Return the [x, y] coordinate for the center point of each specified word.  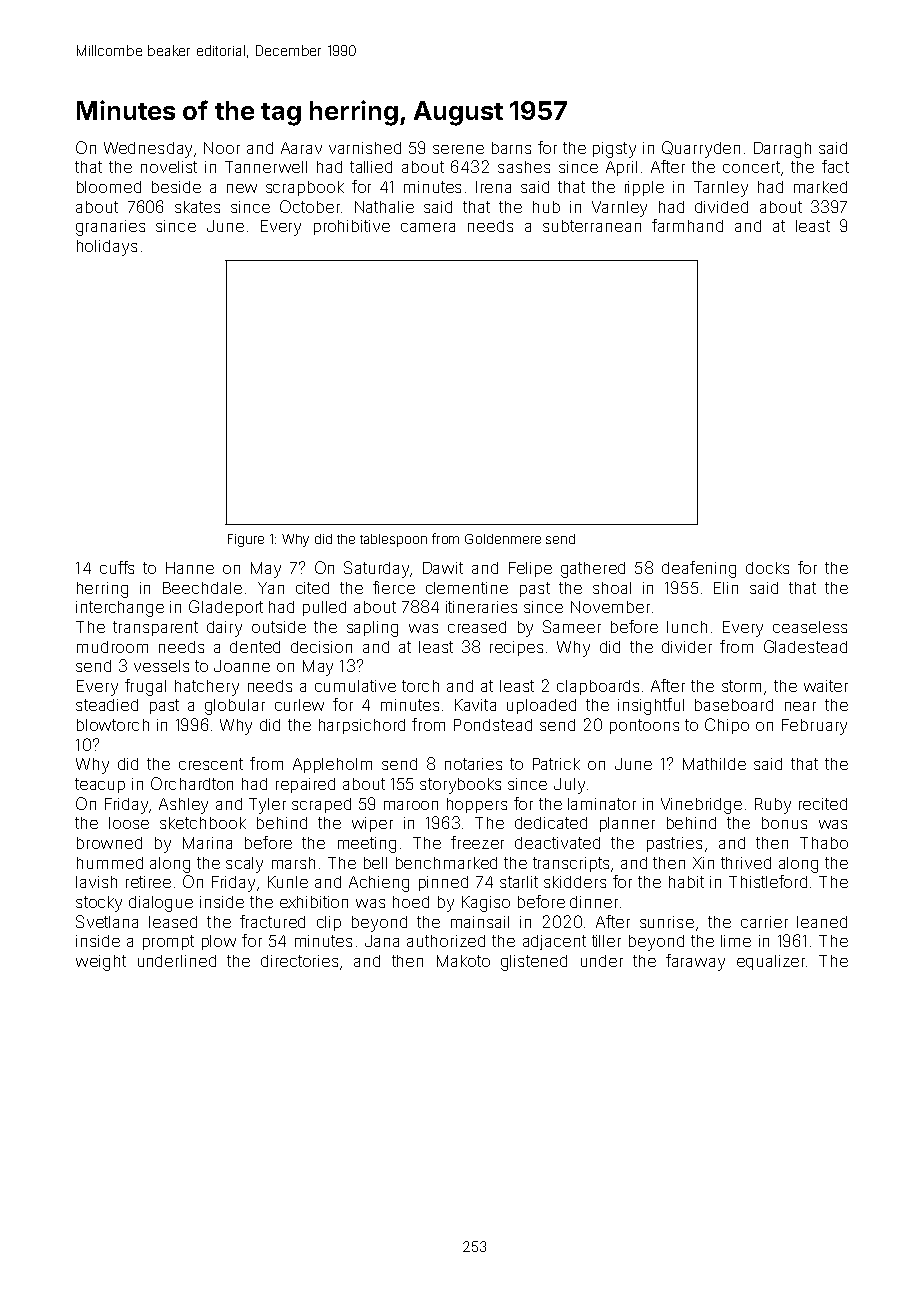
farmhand [687, 225]
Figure [246, 540]
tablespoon [393, 540]
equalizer [771, 962]
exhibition [314, 902]
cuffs [117, 567]
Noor [222, 148]
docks [767, 568]
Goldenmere [503, 539]
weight [101, 963]
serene [458, 149]
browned [109, 843]
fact [835, 166]
